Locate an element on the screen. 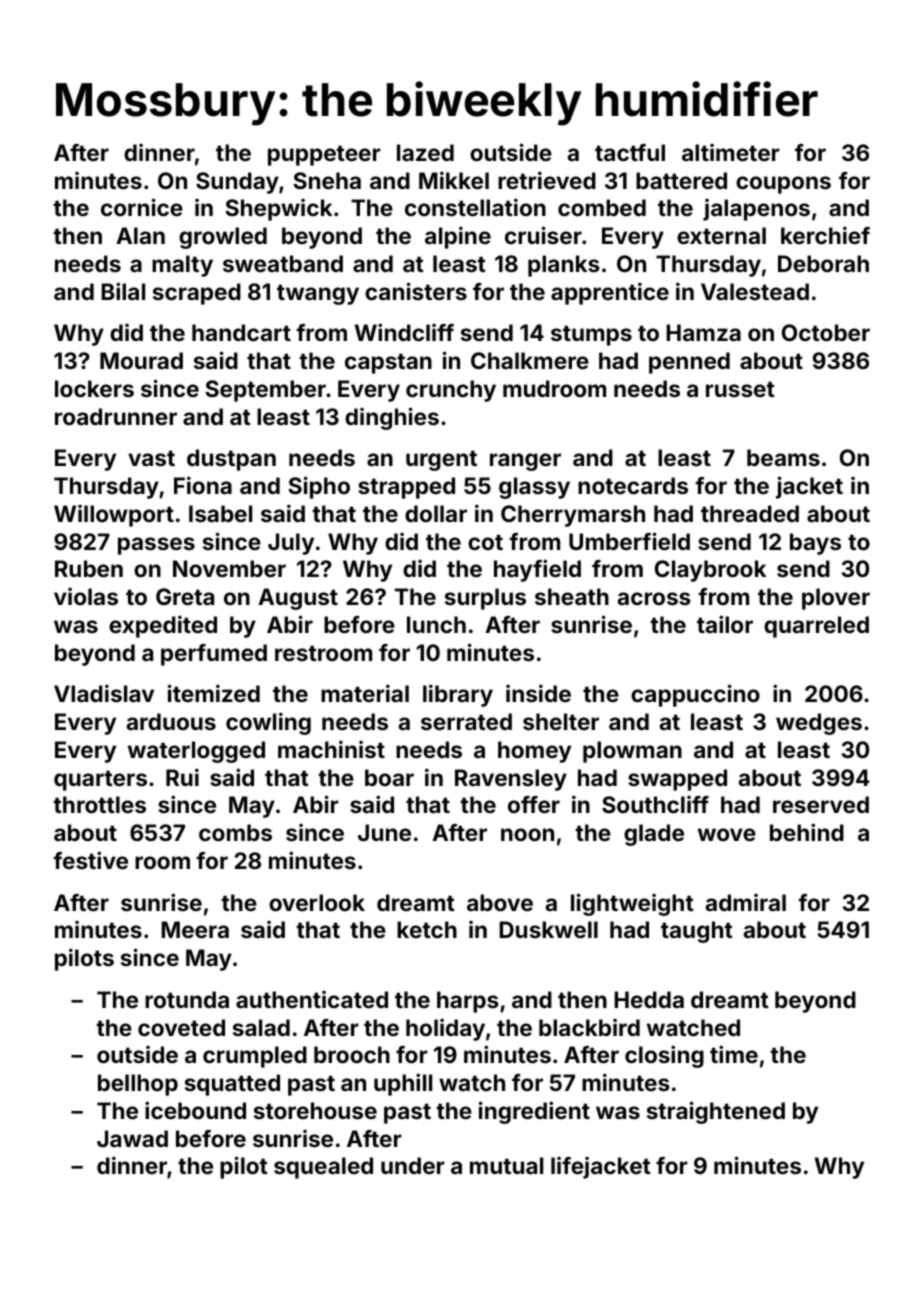 The image size is (924, 1311). under is located at coordinates (413, 1165).
